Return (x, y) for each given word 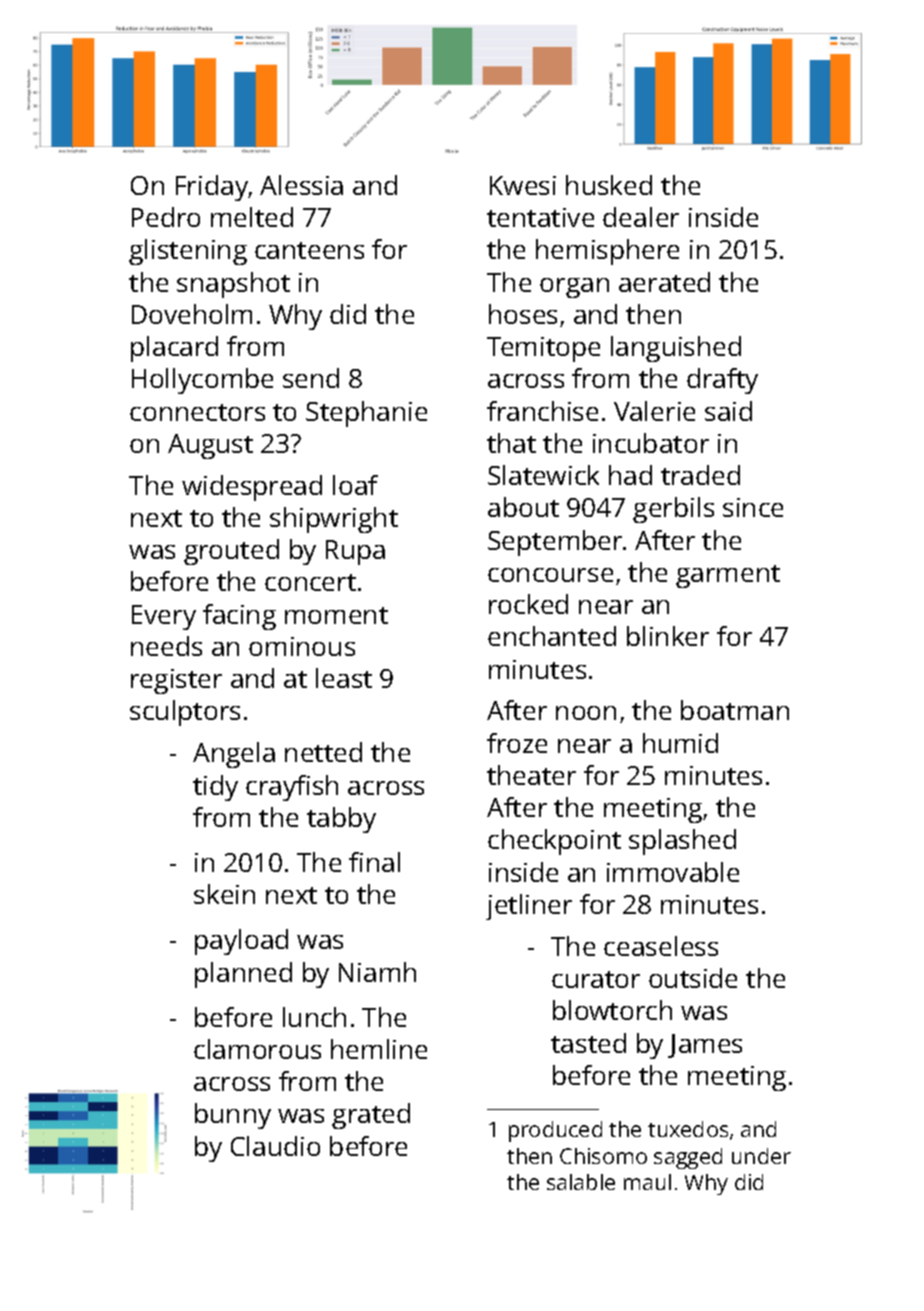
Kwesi (523, 185)
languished (676, 349)
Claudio (275, 1146)
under (761, 1156)
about (523, 507)
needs (166, 646)
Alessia (301, 185)
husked (609, 185)
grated (371, 1116)
